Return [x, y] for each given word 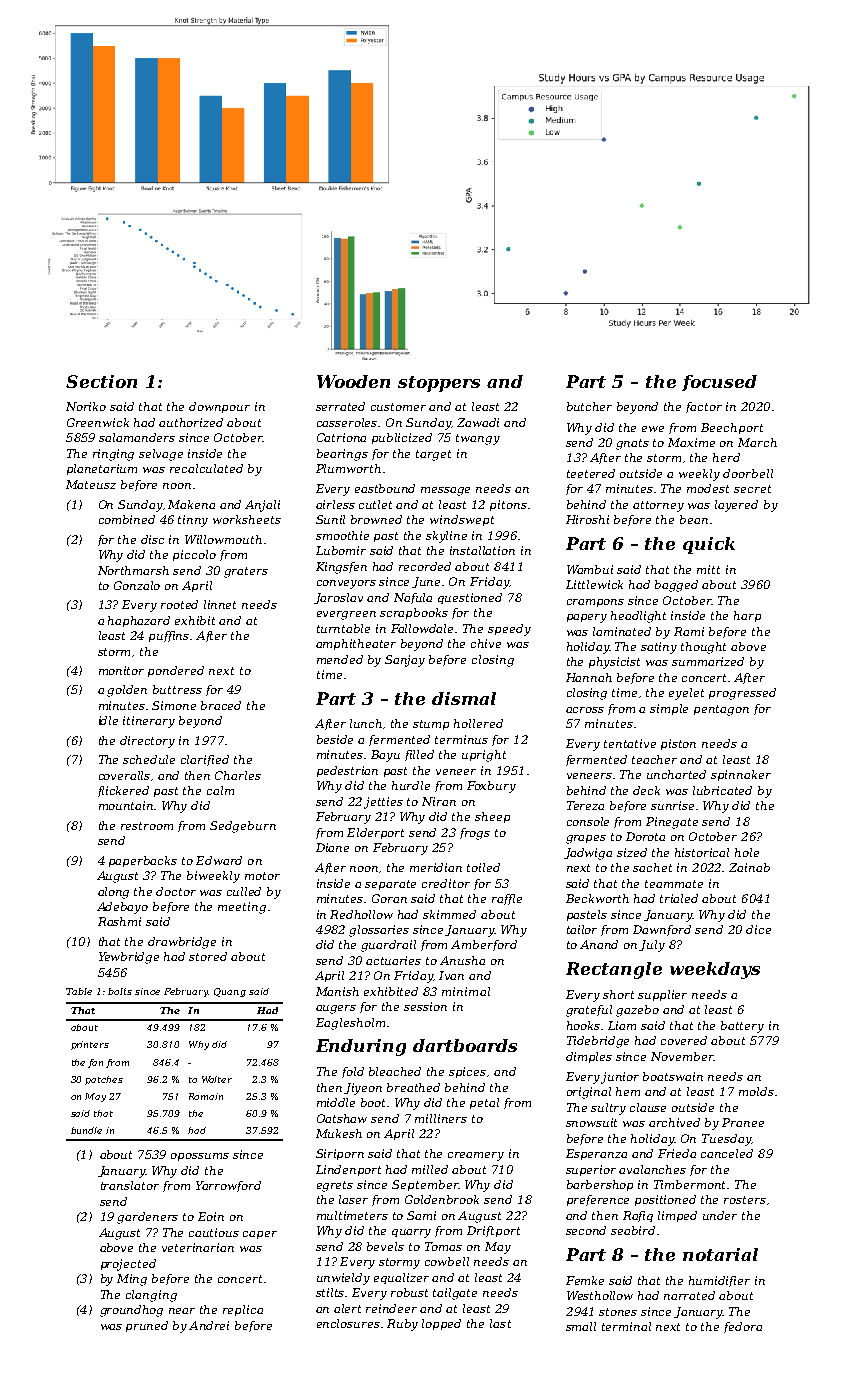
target [433, 455]
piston [678, 744]
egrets [335, 1186]
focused [719, 383]
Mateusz [91, 484]
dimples [589, 1057]
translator [130, 1185]
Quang [230, 992]
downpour [219, 407]
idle [108, 720]
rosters [745, 1200]
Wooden [353, 381]
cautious [214, 1232]
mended [340, 659]
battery [742, 1027]
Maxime [691, 442]
